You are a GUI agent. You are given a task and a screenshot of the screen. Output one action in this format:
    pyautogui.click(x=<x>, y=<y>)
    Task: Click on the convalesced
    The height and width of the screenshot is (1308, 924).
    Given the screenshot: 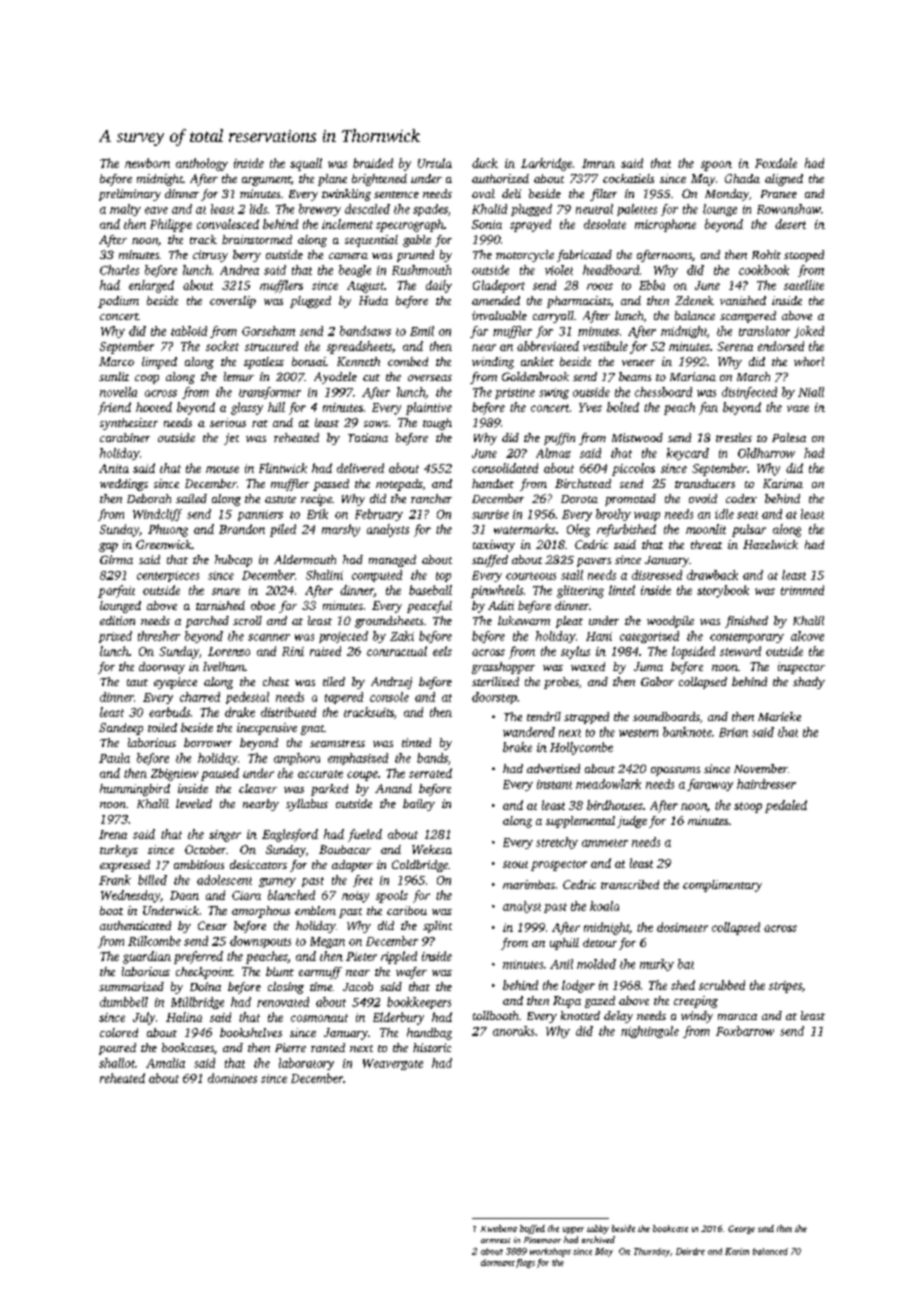 What is the action you would take?
    pyautogui.click(x=228, y=224)
